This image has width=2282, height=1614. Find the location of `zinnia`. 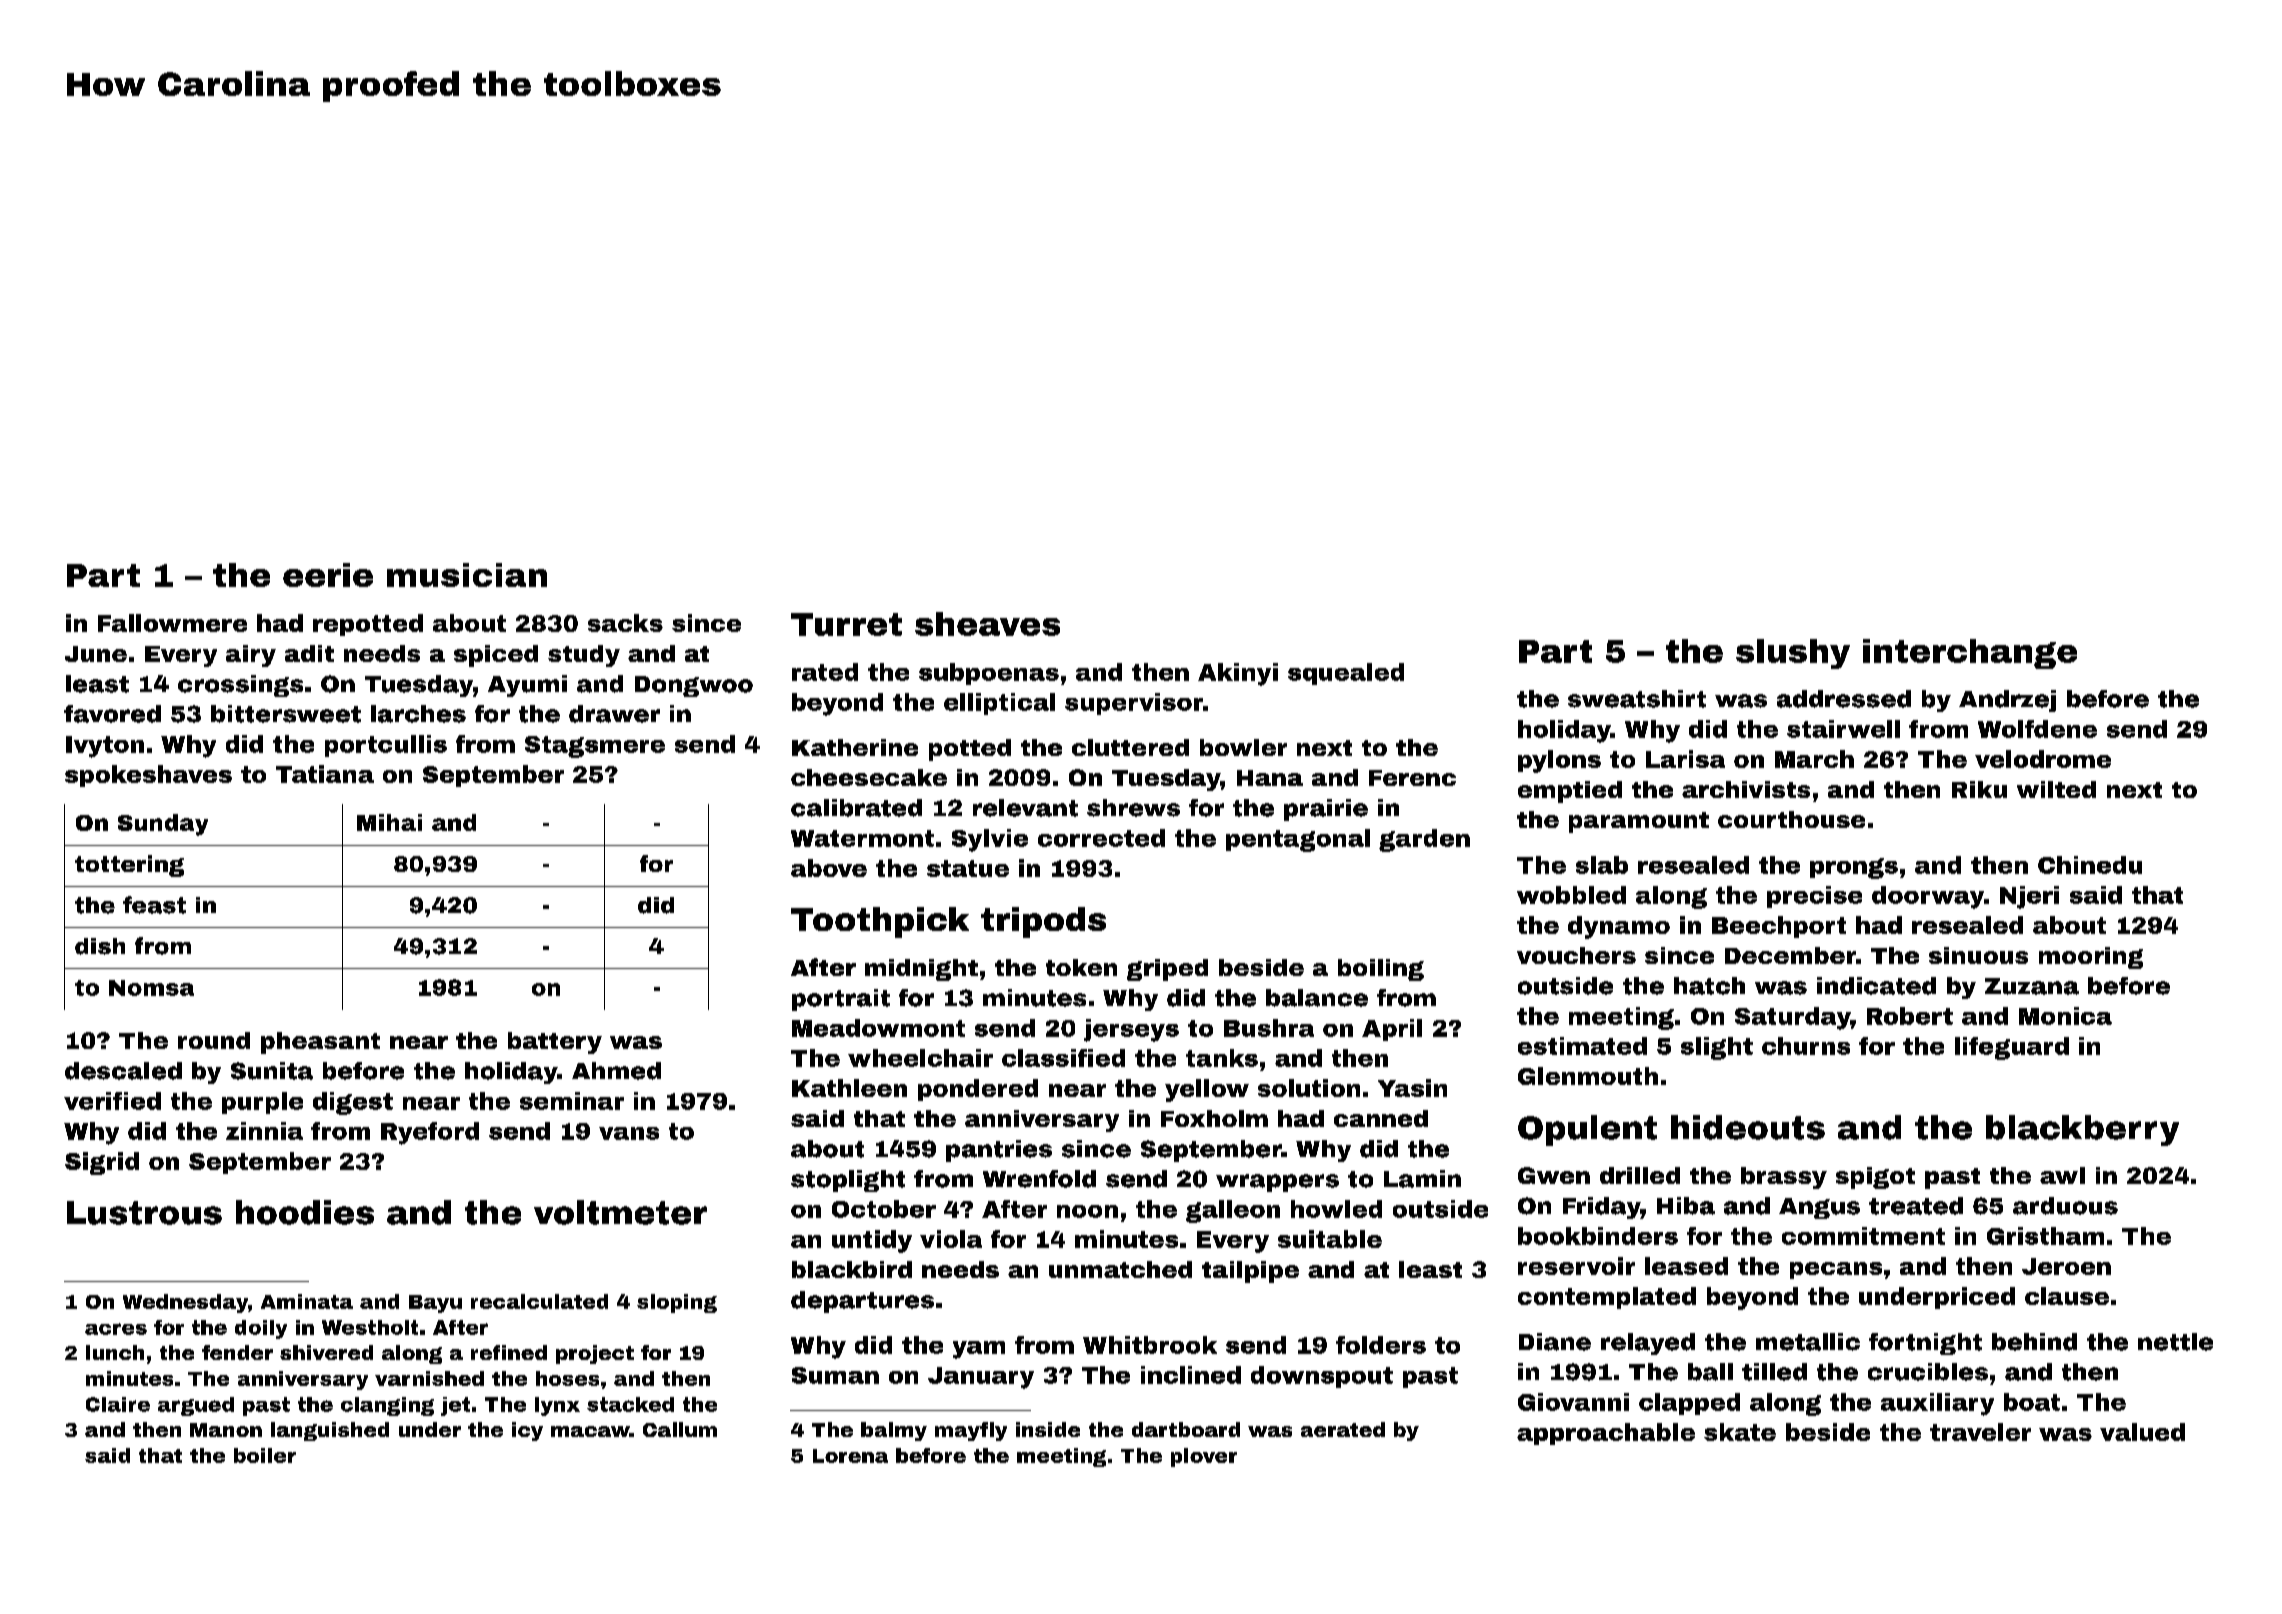

zinnia is located at coordinates (264, 1131).
